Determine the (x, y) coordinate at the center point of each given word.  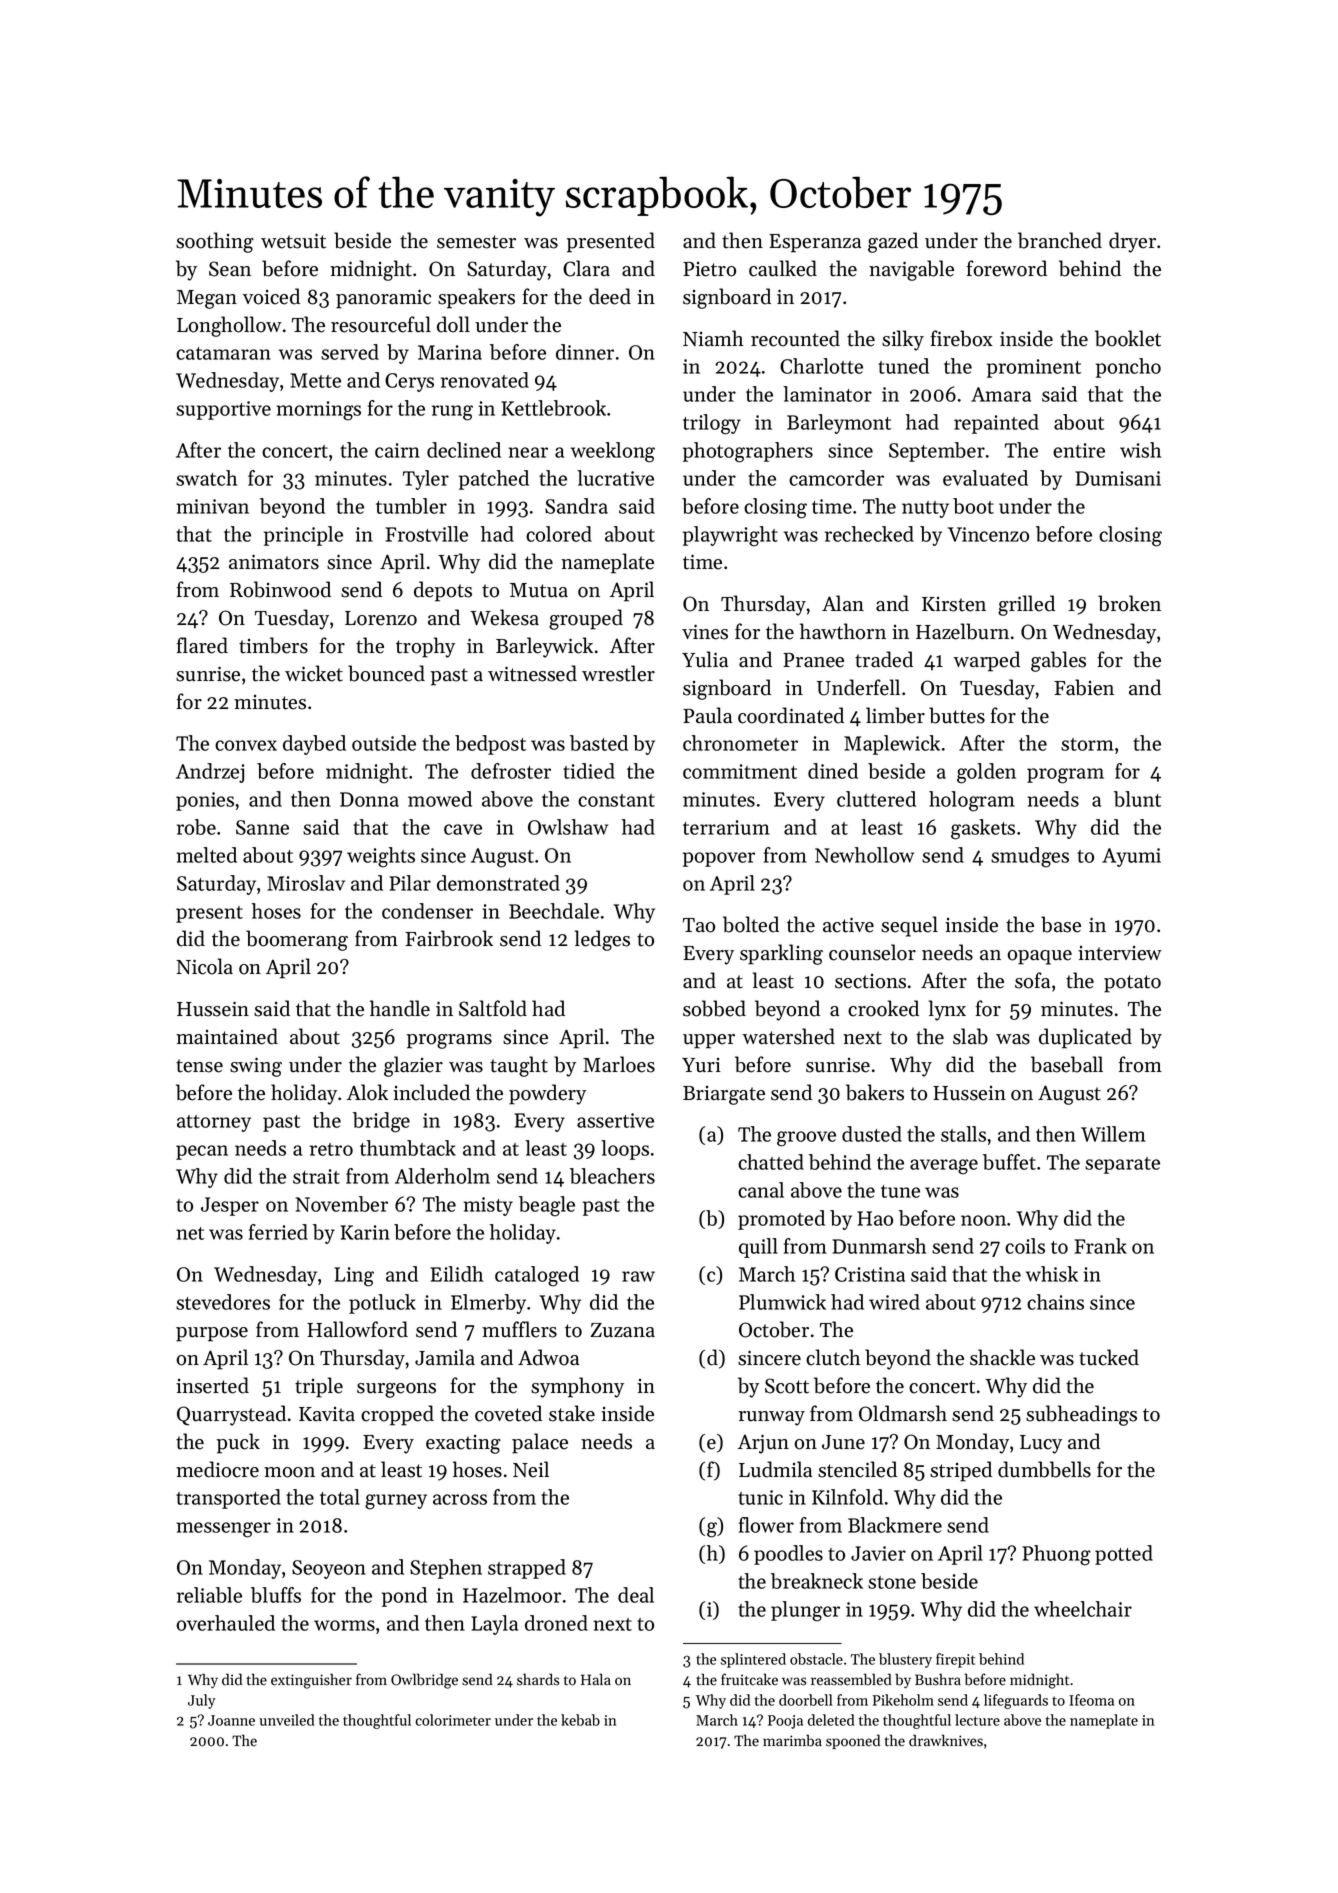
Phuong (1056, 1555)
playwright (730, 536)
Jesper (230, 1206)
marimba (792, 1740)
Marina (450, 352)
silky (903, 340)
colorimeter (453, 1720)
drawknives (946, 1740)
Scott (787, 1386)
